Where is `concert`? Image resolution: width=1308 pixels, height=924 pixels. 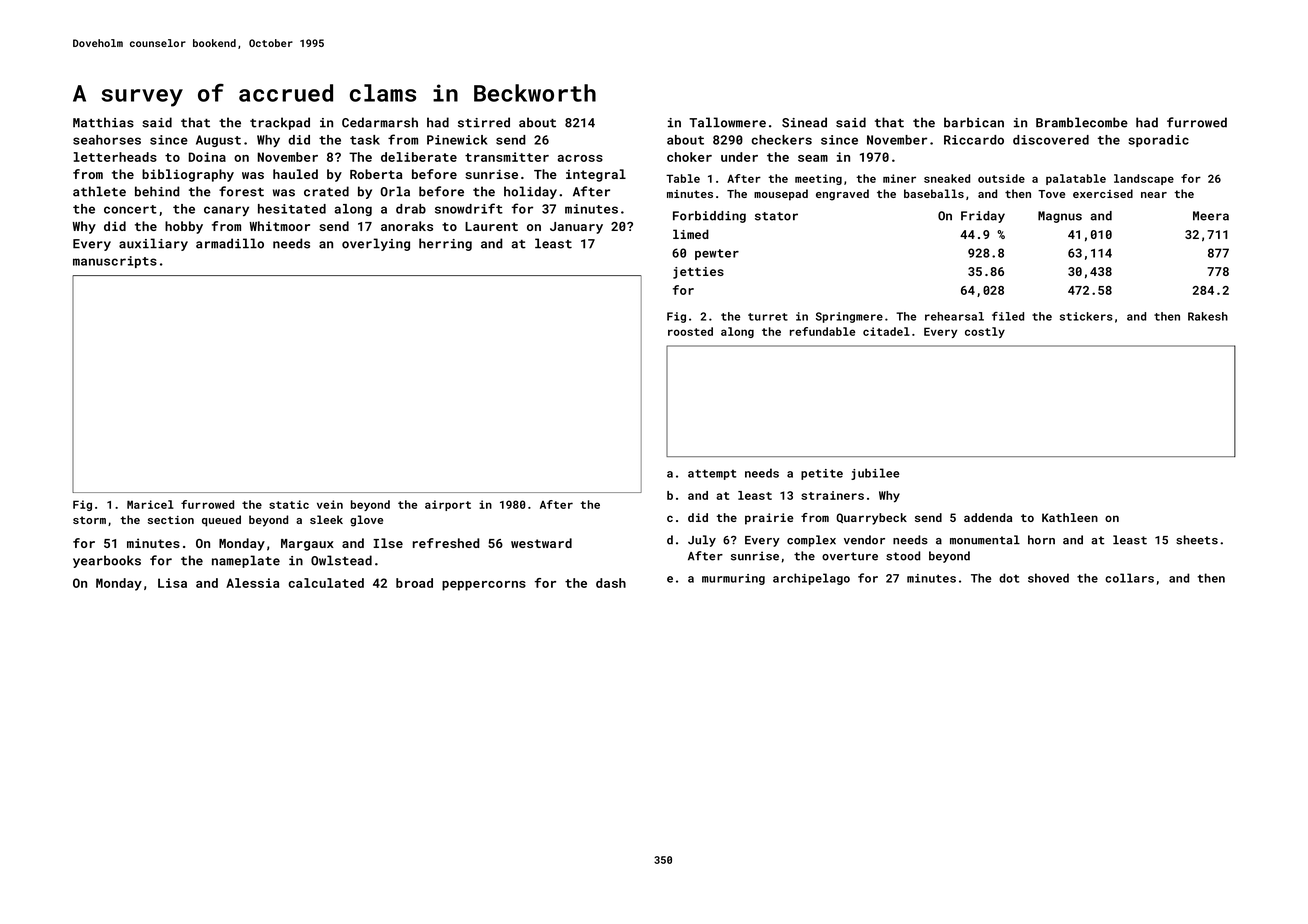 concert is located at coordinates (130, 209).
